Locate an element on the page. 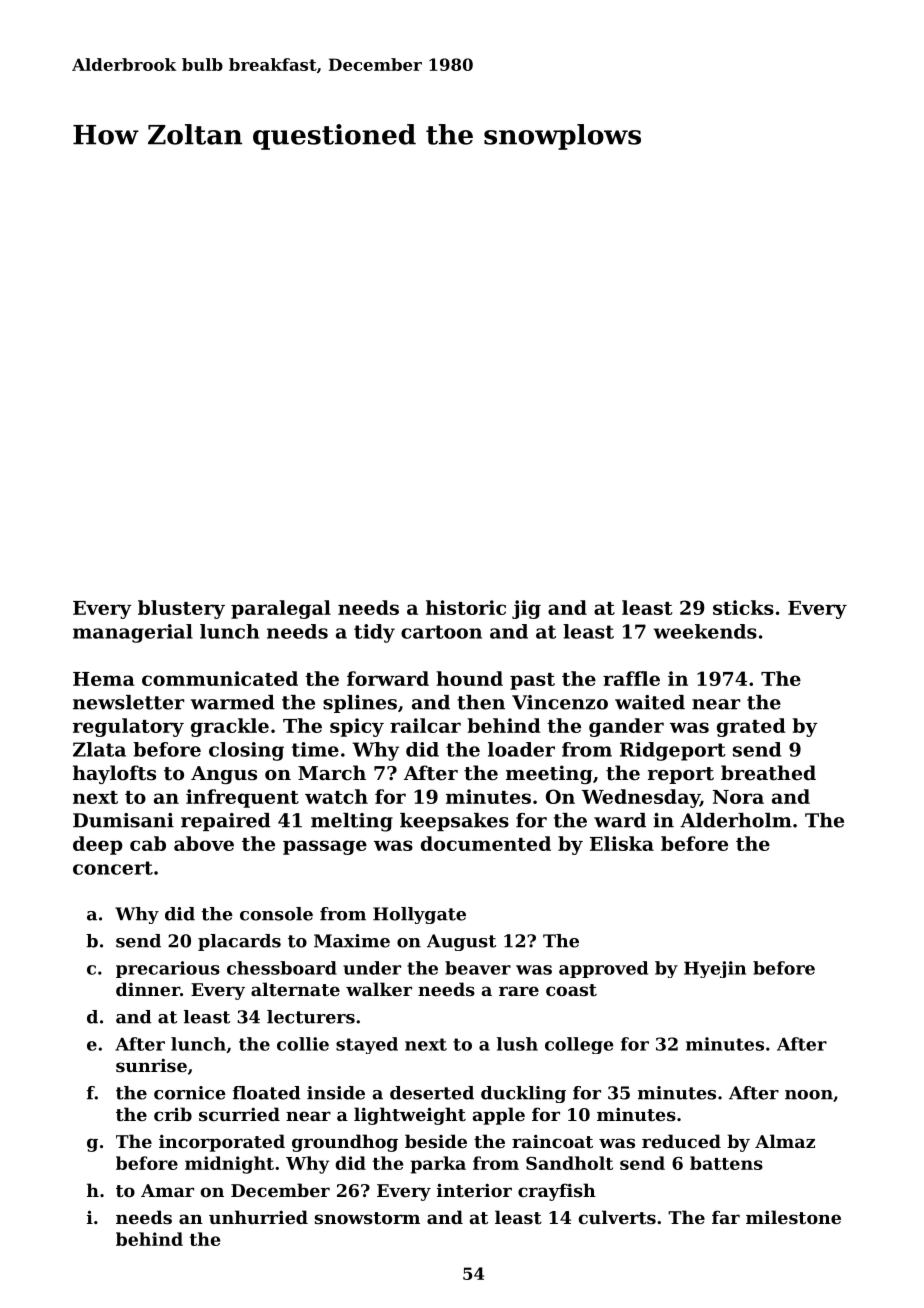 Image resolution: width=924 pixels, height=1308 pixels. unhurried is located at coordinates (258, 1217).
